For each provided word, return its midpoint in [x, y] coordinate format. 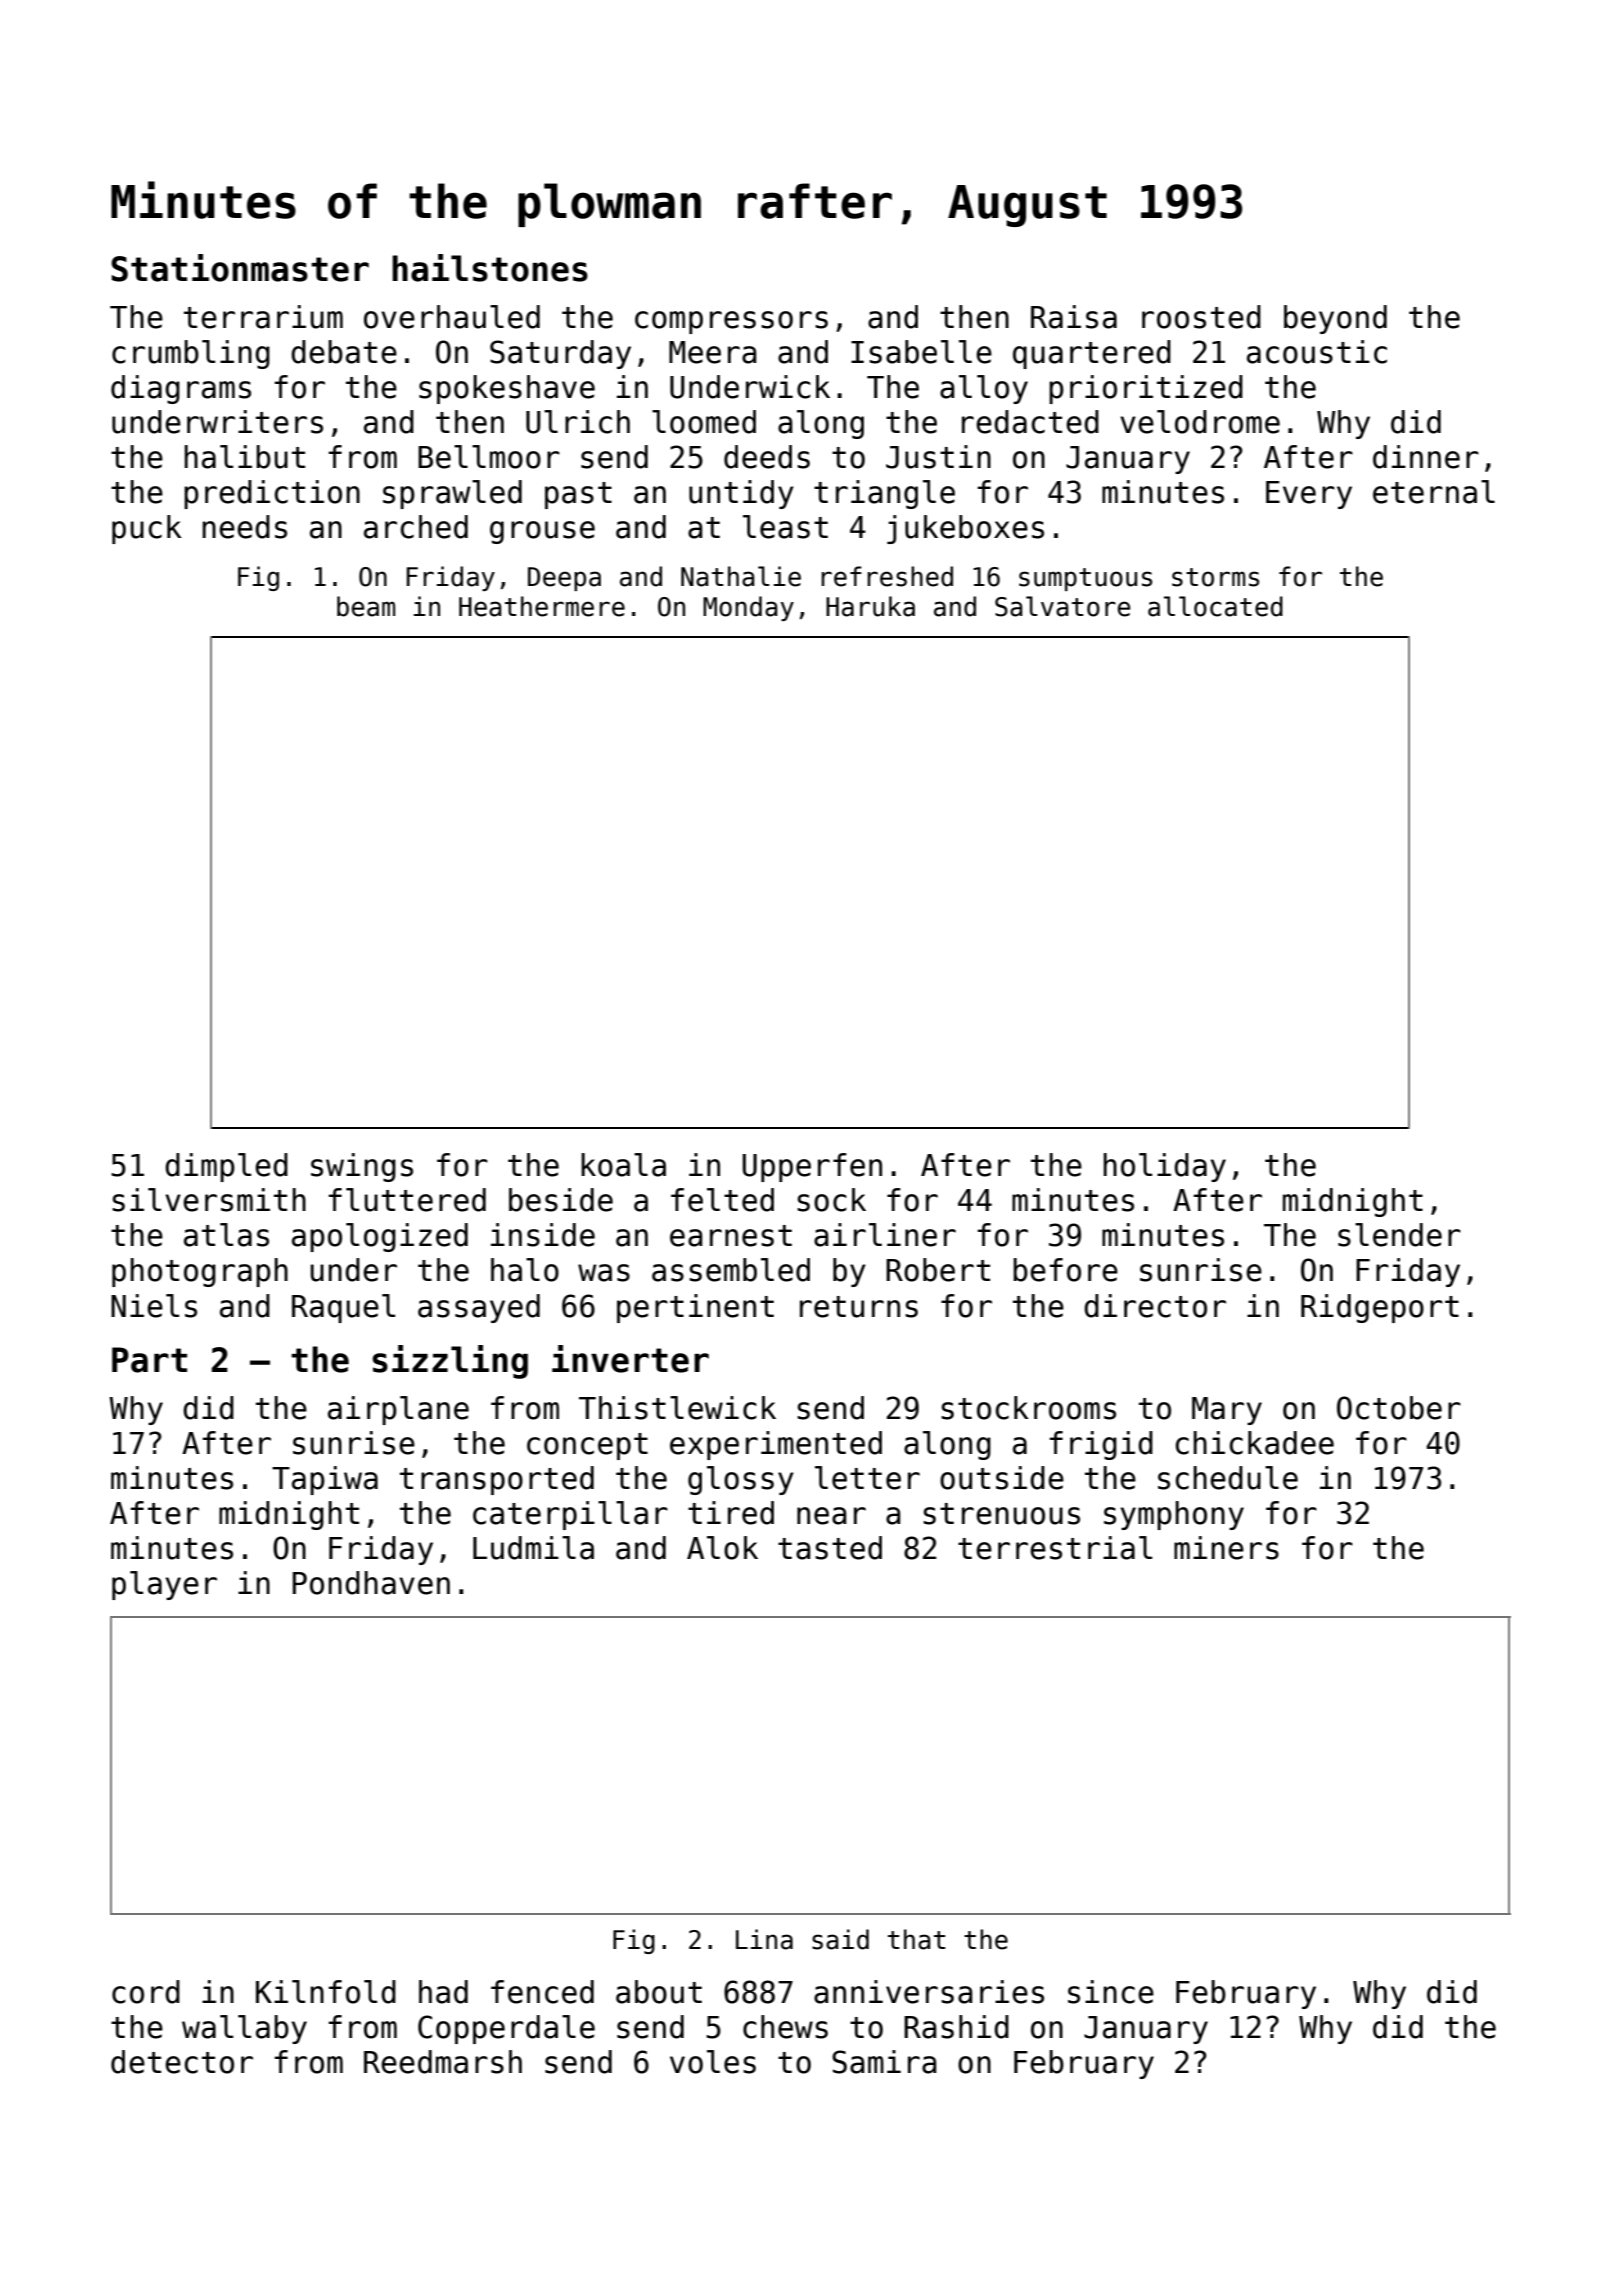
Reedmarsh [443, 2062]
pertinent [695, 1308]
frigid [1101, 1445]
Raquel [343, 1308]
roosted [1201, 317]
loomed [704, 422]
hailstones [490, 268]
